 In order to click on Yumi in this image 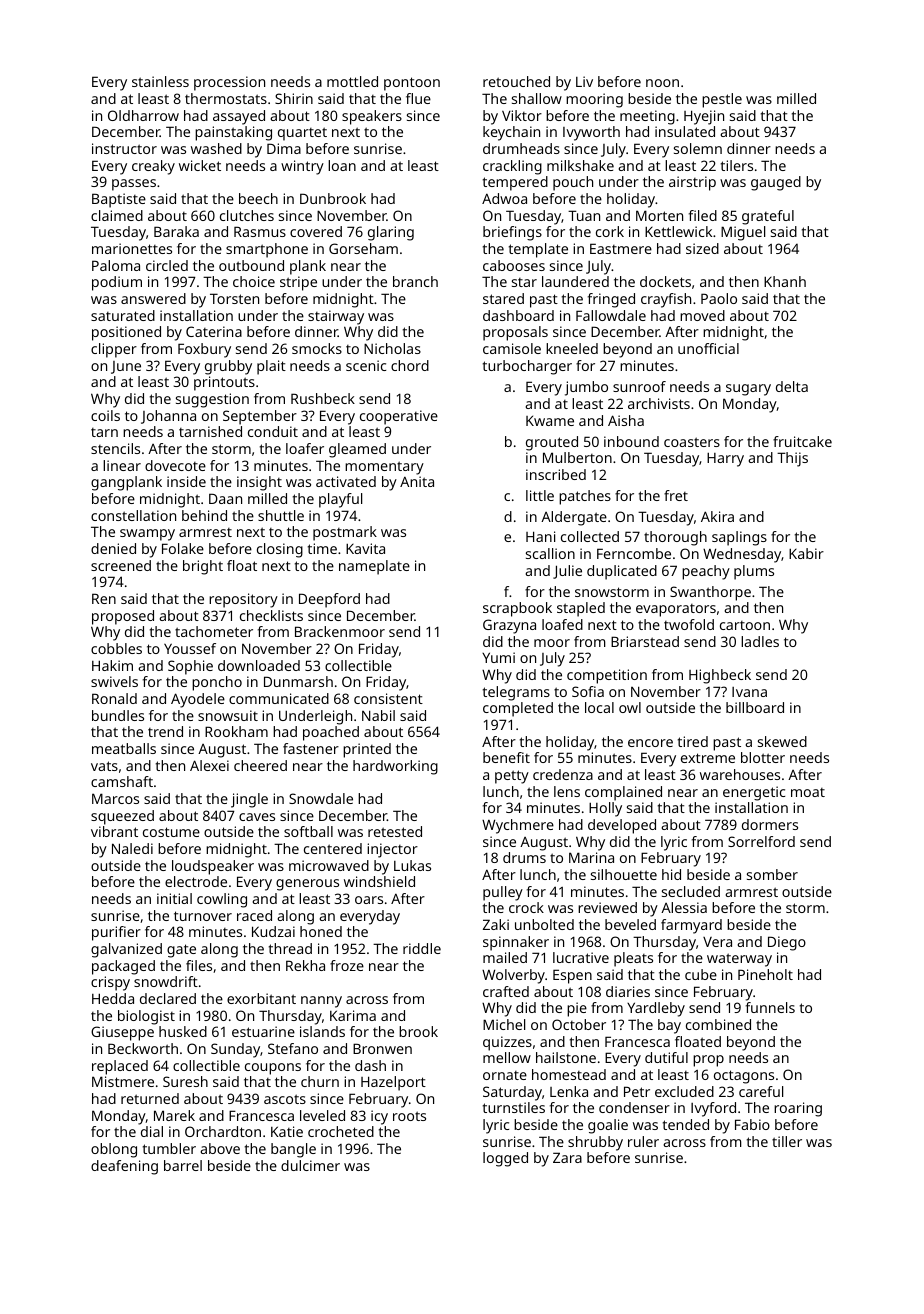, I will do `click(498, 657)`.
